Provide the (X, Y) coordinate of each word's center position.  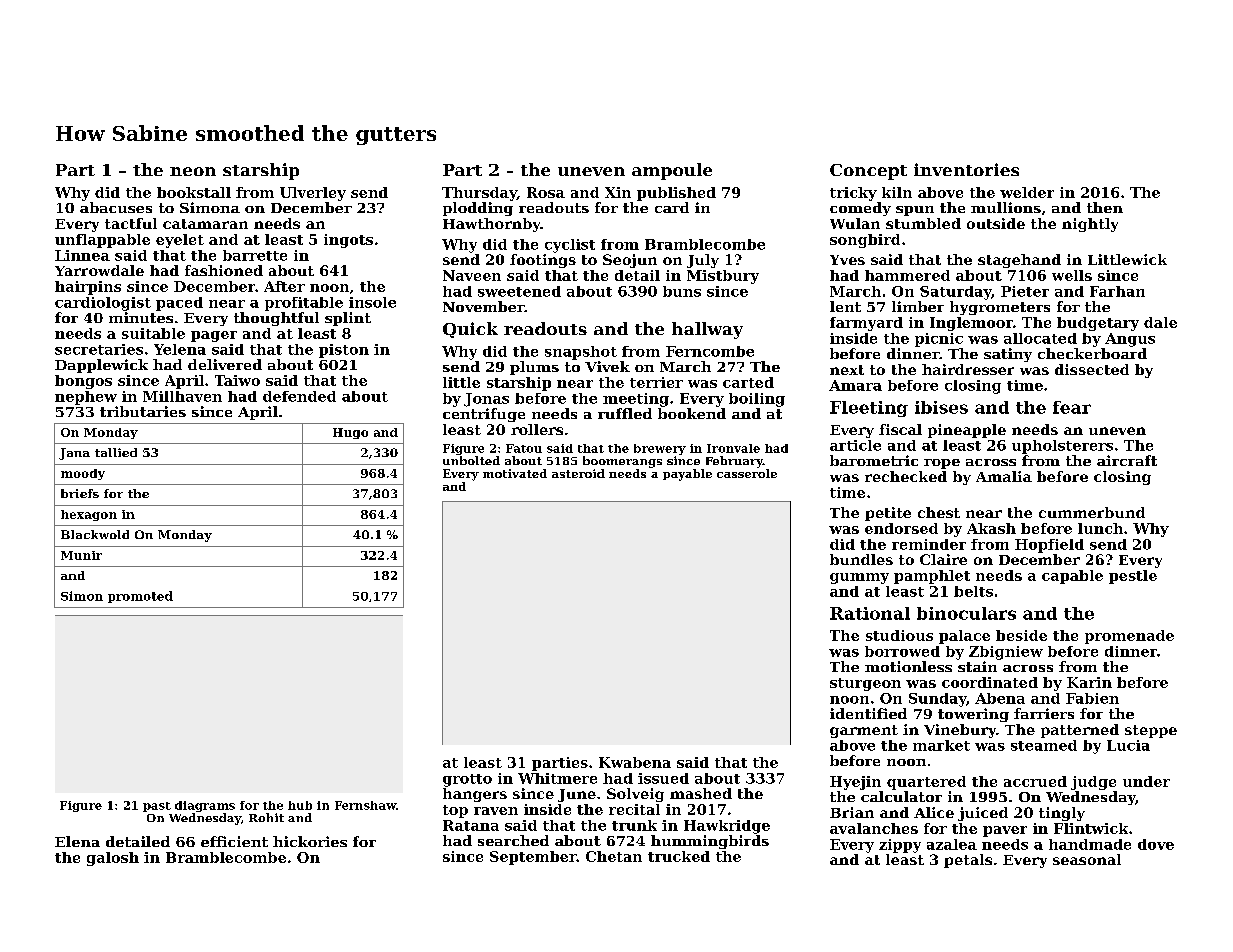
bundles (861, 559)
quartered (926, 783)
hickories (310, 841)
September (533, 858)
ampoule (672, 171)
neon (193, 171)
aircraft (1127, 460)
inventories (966, 169)
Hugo (350, 433)
